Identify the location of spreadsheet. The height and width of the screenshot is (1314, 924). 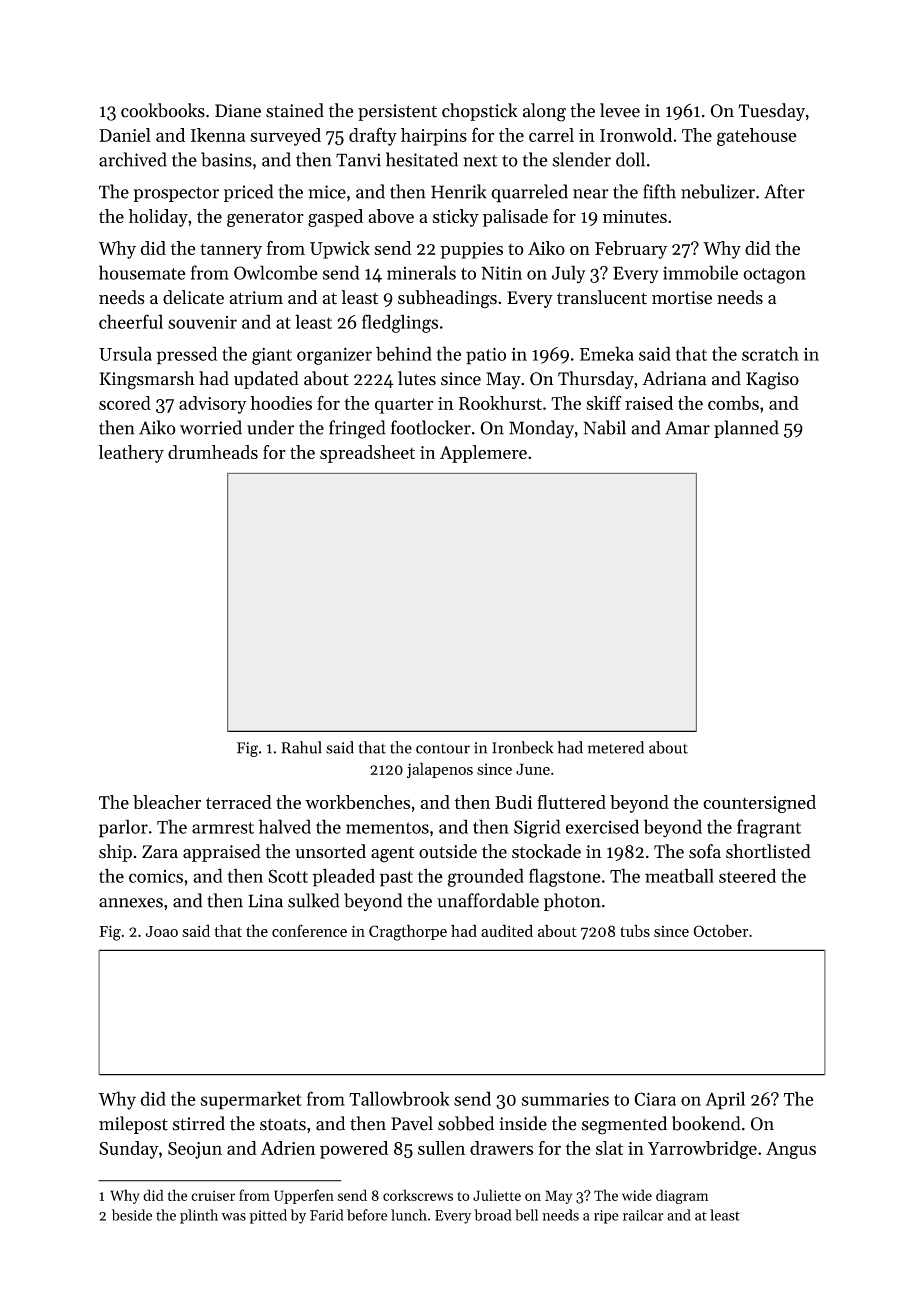
(367, 454).
